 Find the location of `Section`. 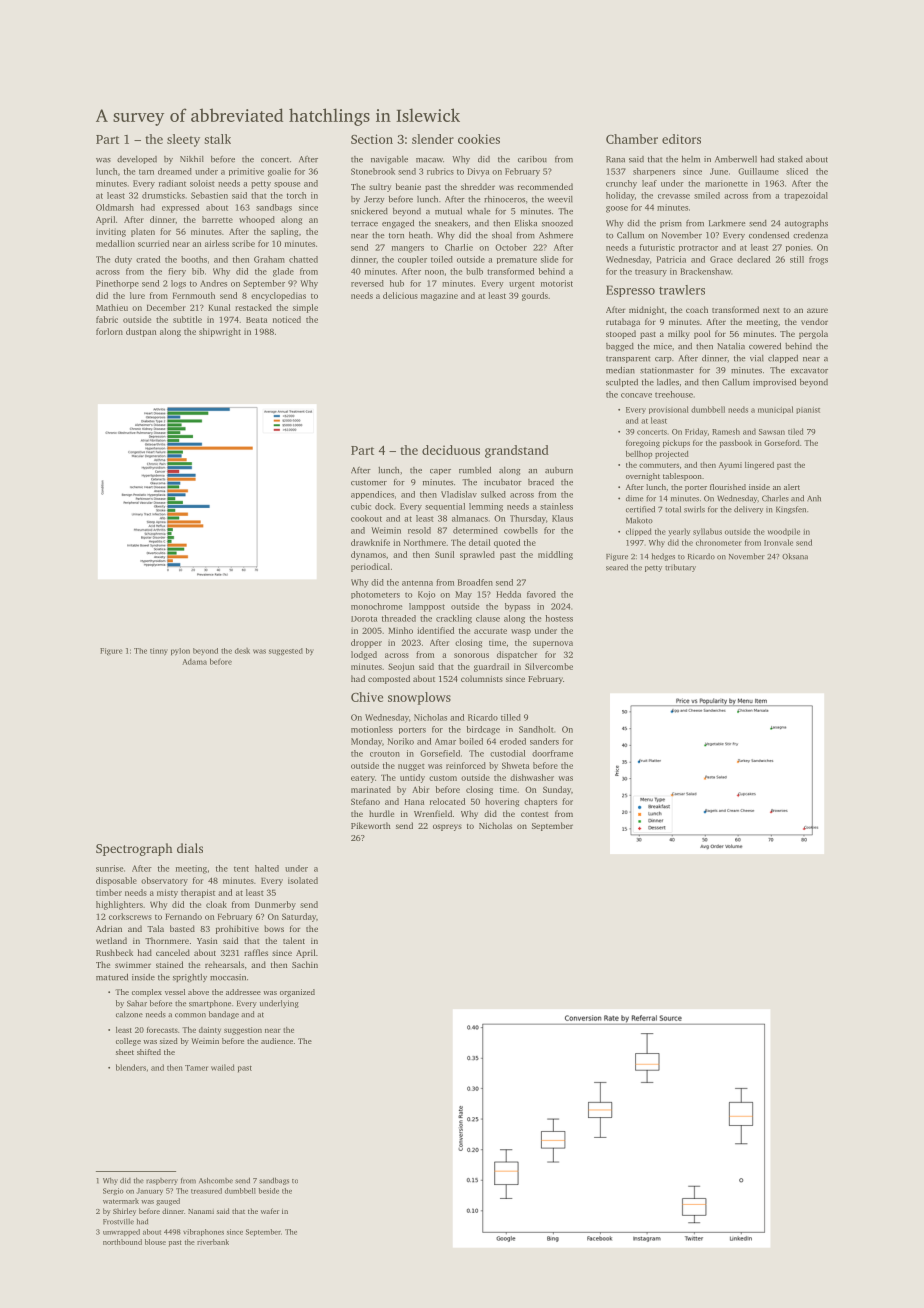

Section is located at coordinates (372, 139).
